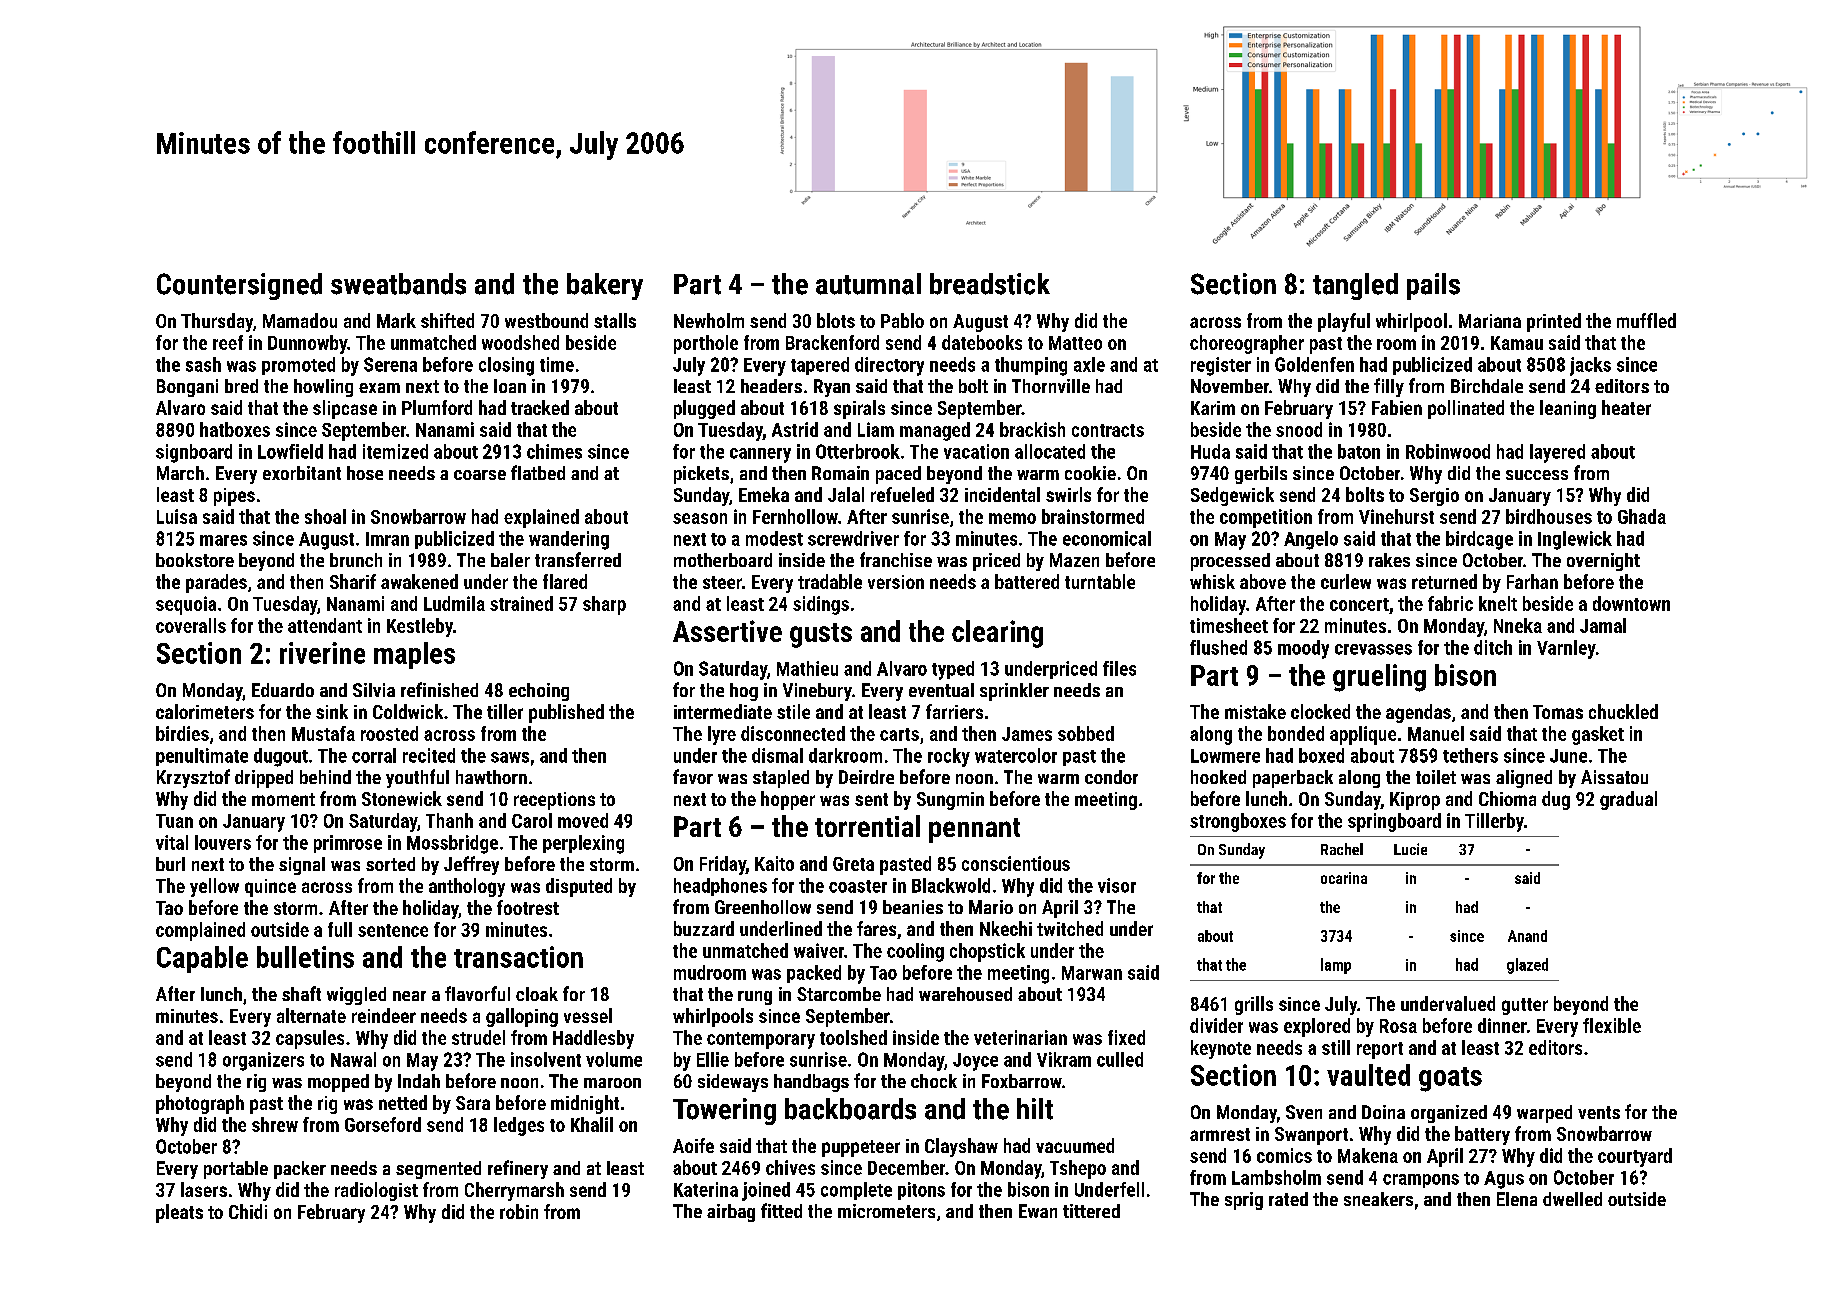 The image size is (1834, 1297). What do you see at coordinates (1450, 1079) in the page?
I see `goats` at bounding box center [1450, 1079].
